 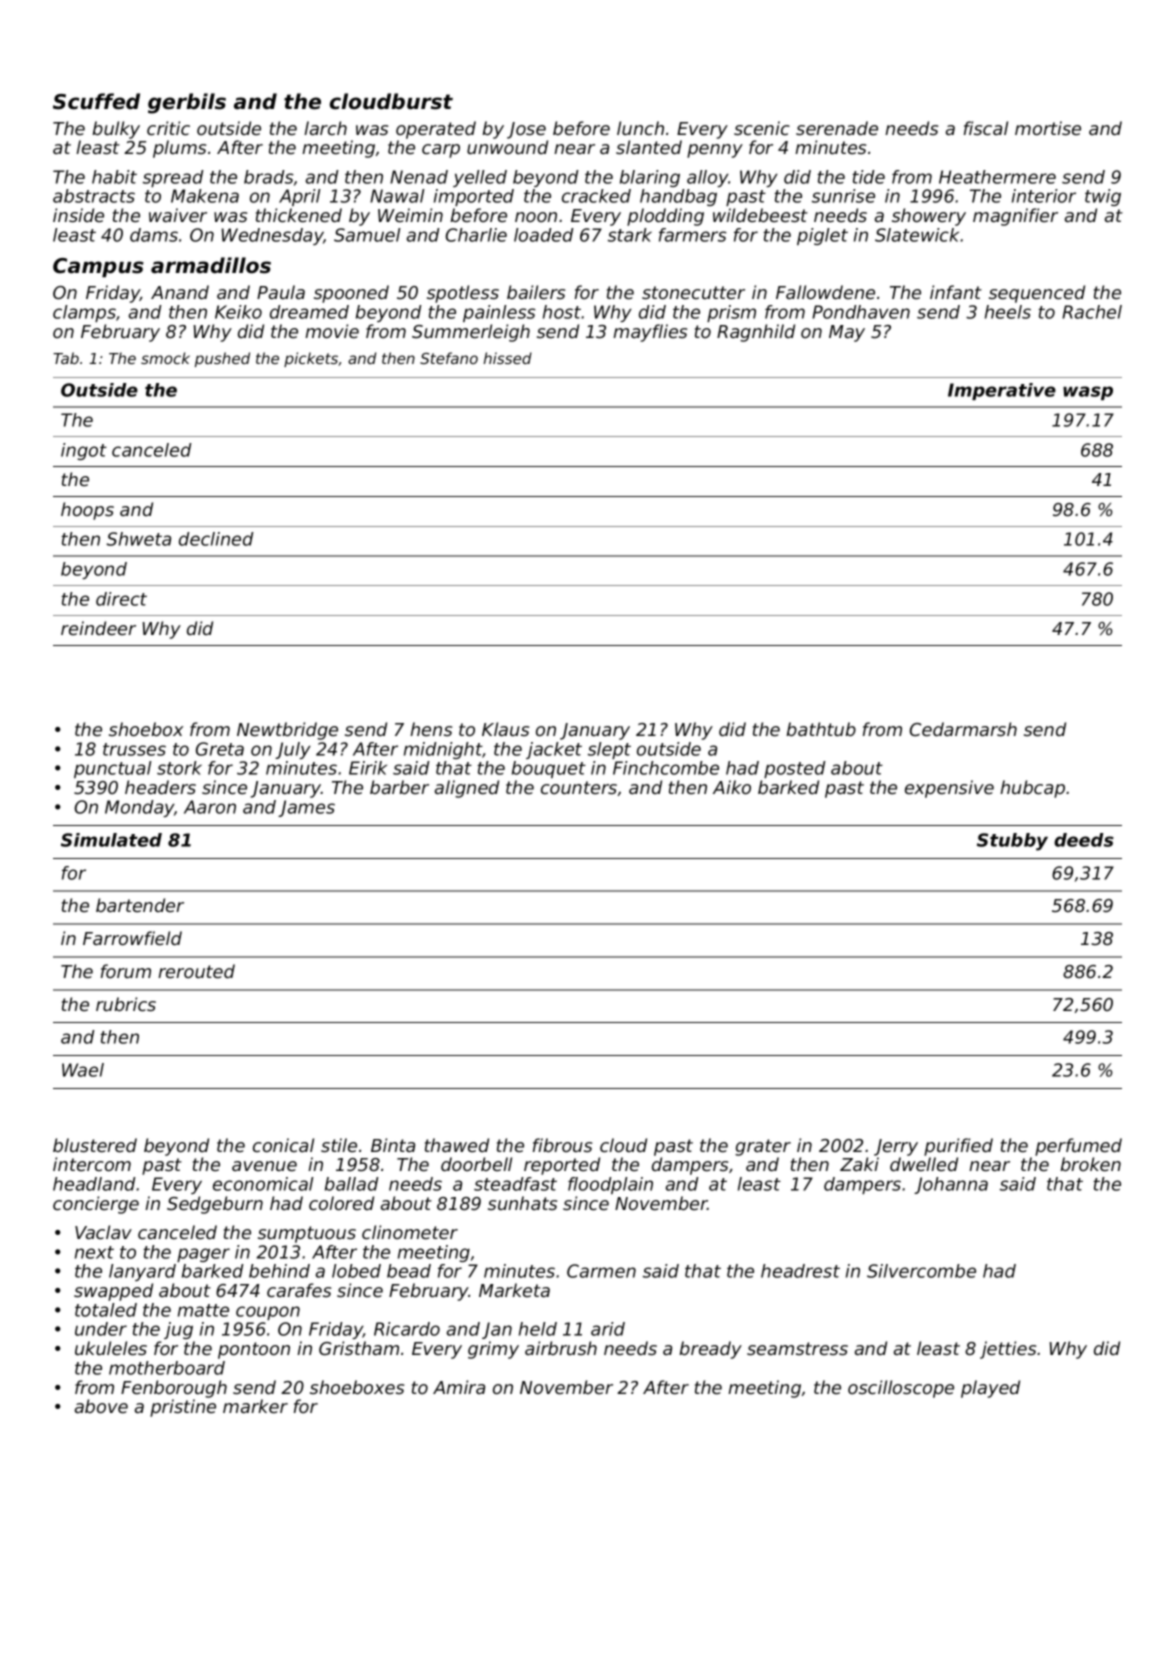 I want to click on bathtub, so click(x=821, y=729).
